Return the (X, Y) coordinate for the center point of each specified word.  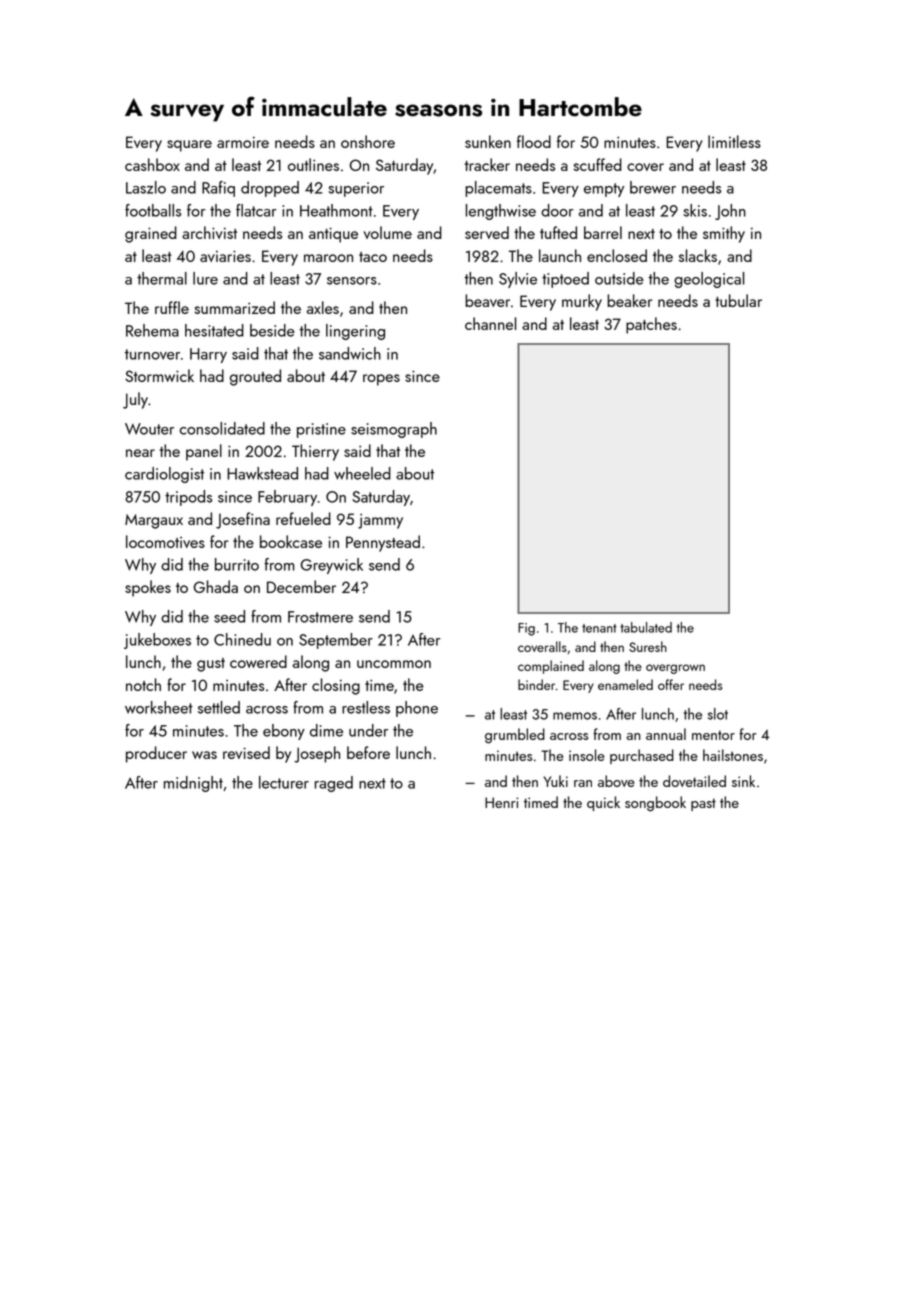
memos (575, 716)
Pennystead (383, 543)
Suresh (648, 646)
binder (536, 684)
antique (333, 235)
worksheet (159, 707)
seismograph (394, 430)
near (140, 453)
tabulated (646, 627)
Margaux (154, 521)
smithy (724, 234)
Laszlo (146, 187)
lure (205, 278)
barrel (603, 232)
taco (373, 257)
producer (156, 754)
